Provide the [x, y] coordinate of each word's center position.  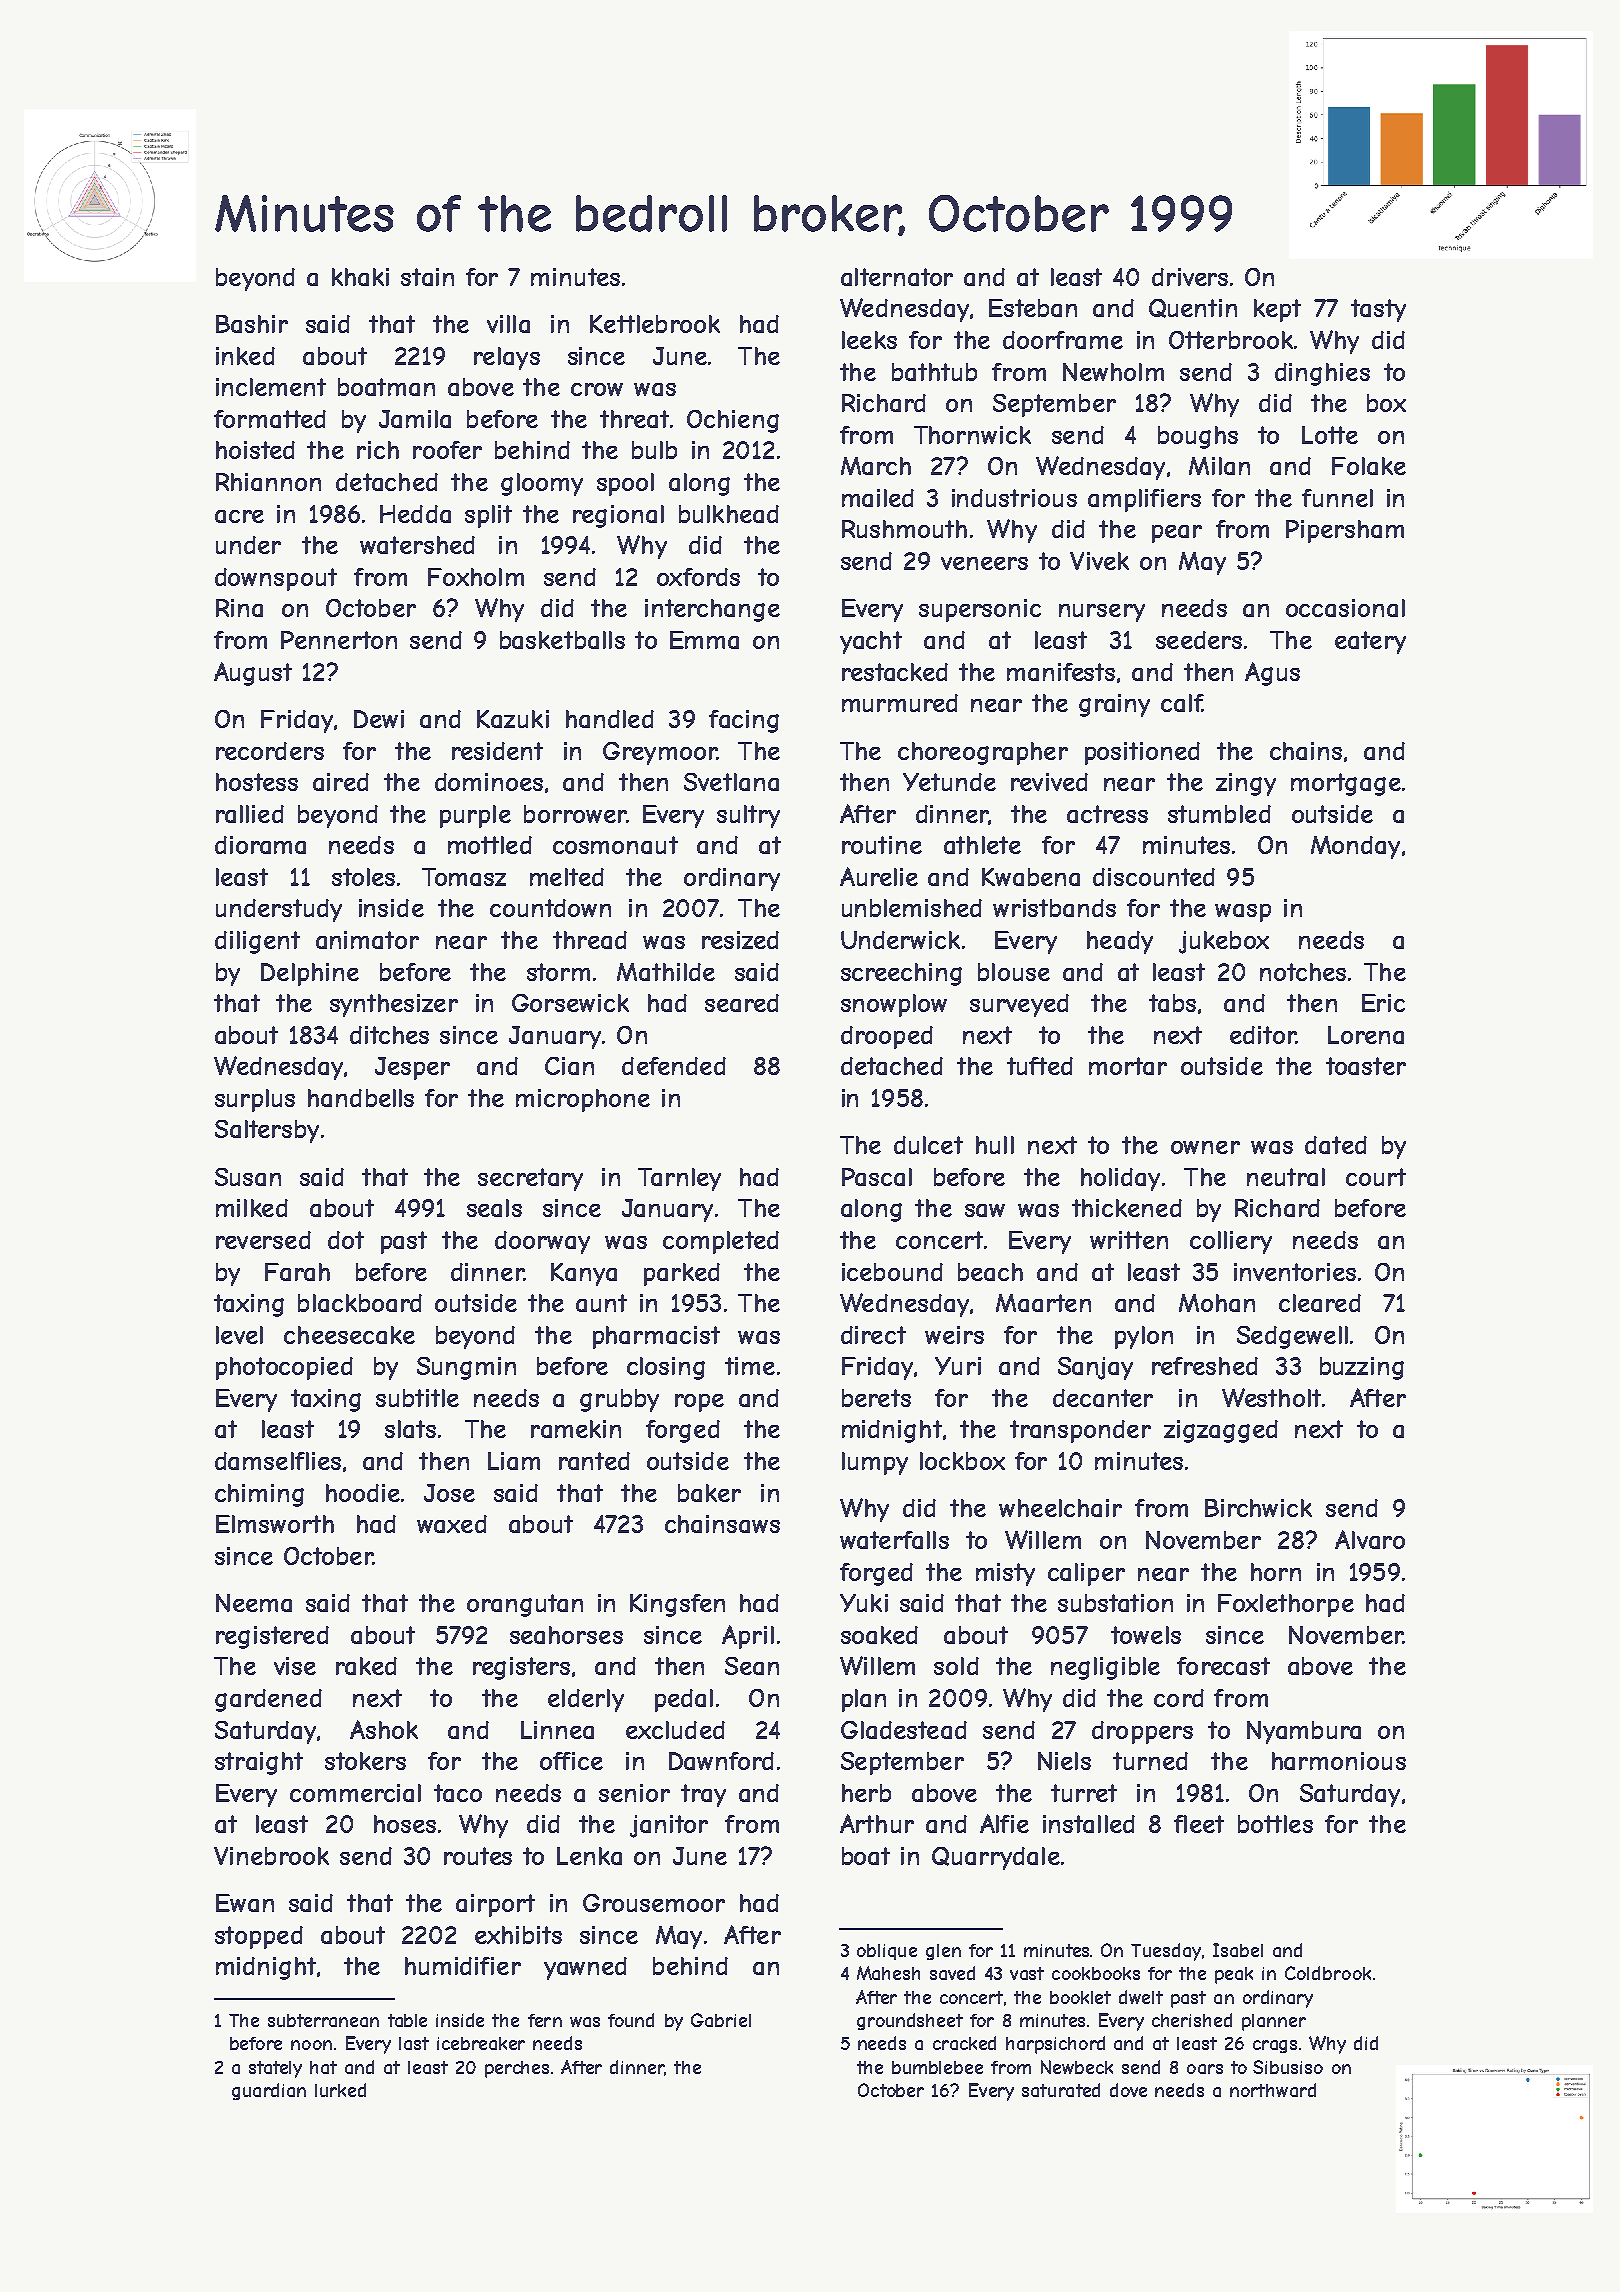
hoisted [255, 450]
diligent [257, 942]
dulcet [928, 1145]
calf [1181, 703]
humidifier [463, 1966]
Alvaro [1370, 1539]
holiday [1120, 1179]
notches [1303, 972]
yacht [871, 642]
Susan [248, 1177]
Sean [752, 1666]
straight [259, 1763]
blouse [1014, 972]
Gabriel [721, 2020]
